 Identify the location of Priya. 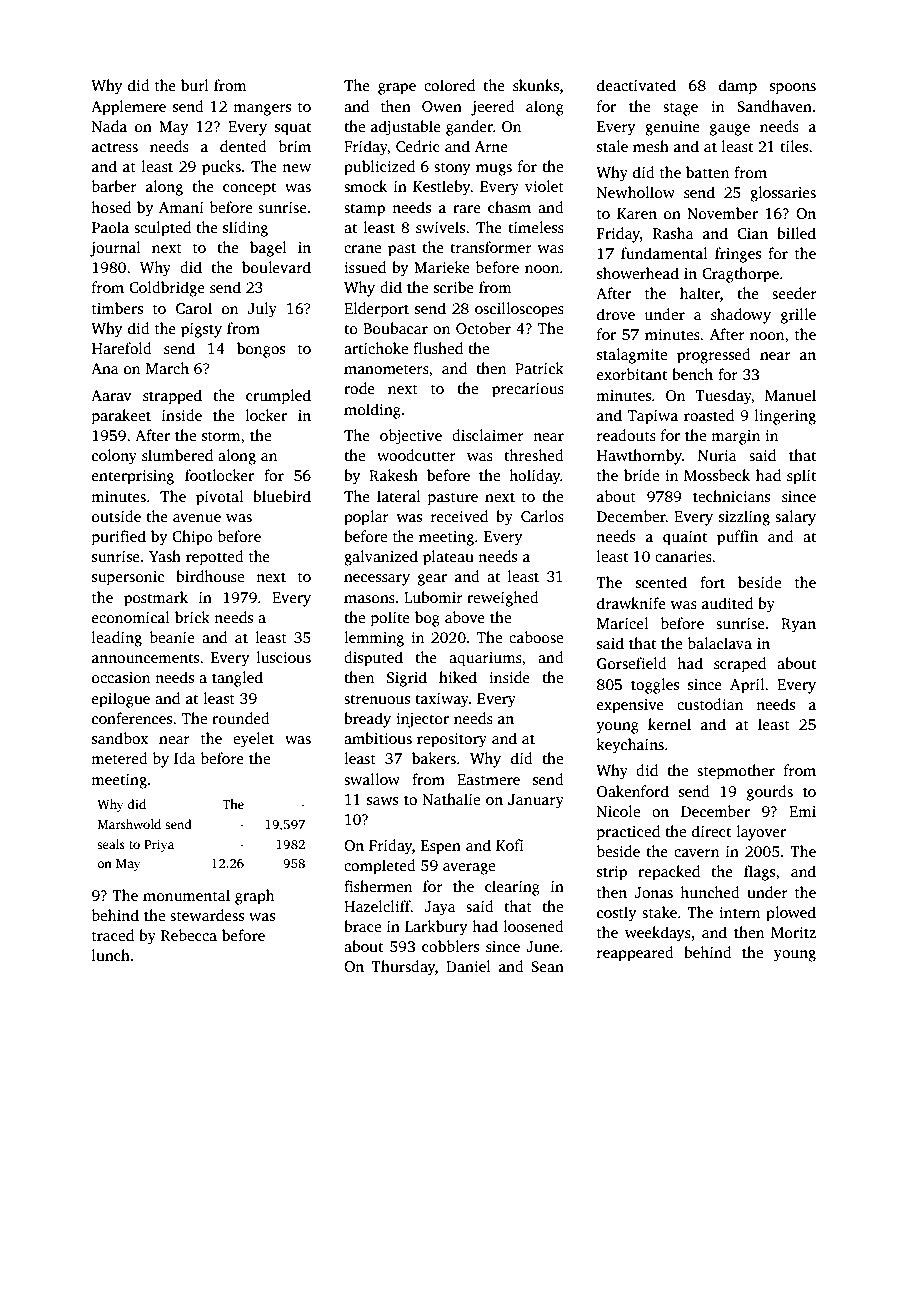
(159, 845).
